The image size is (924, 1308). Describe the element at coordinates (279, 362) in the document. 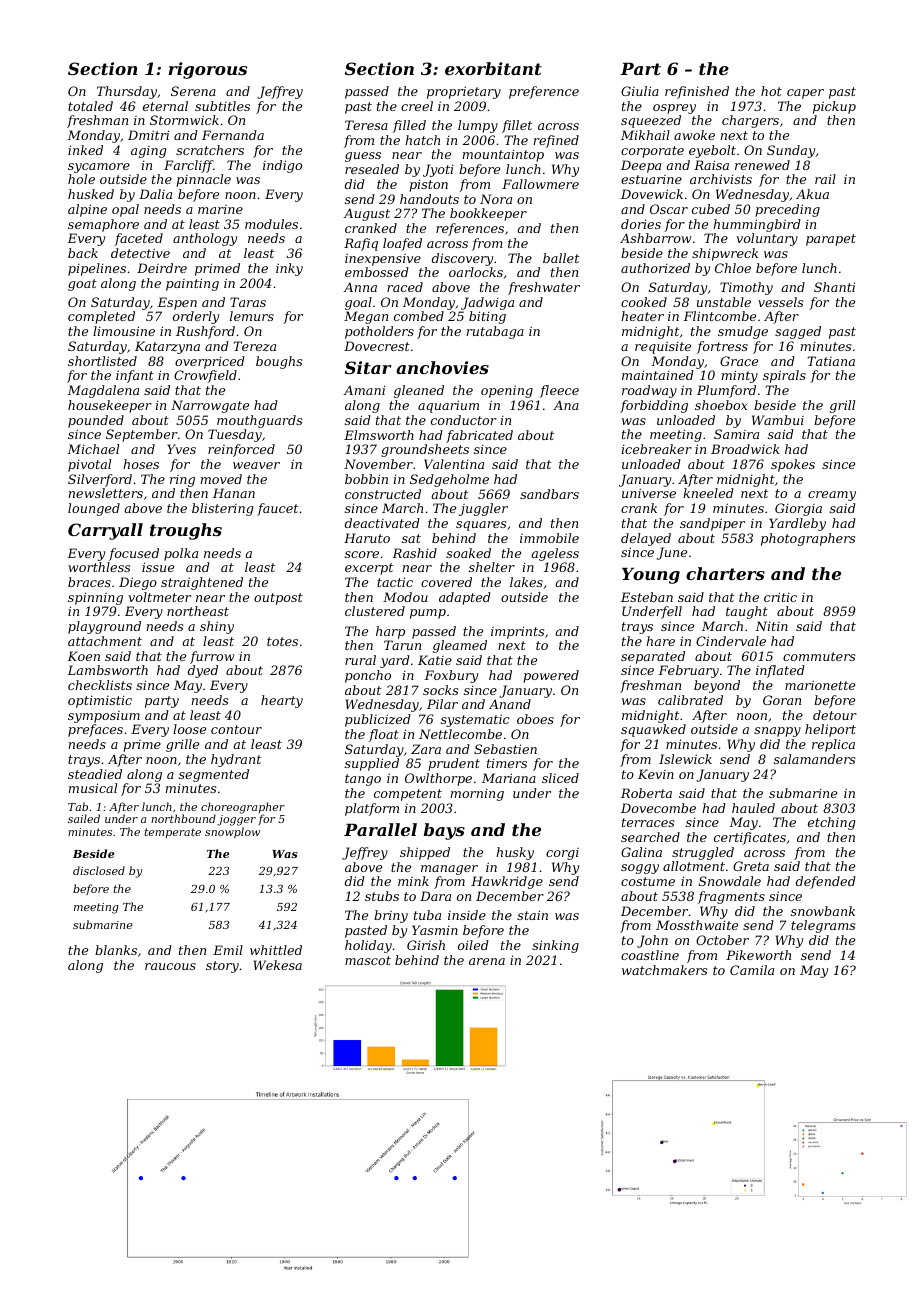

I see `boughs` at that location.
